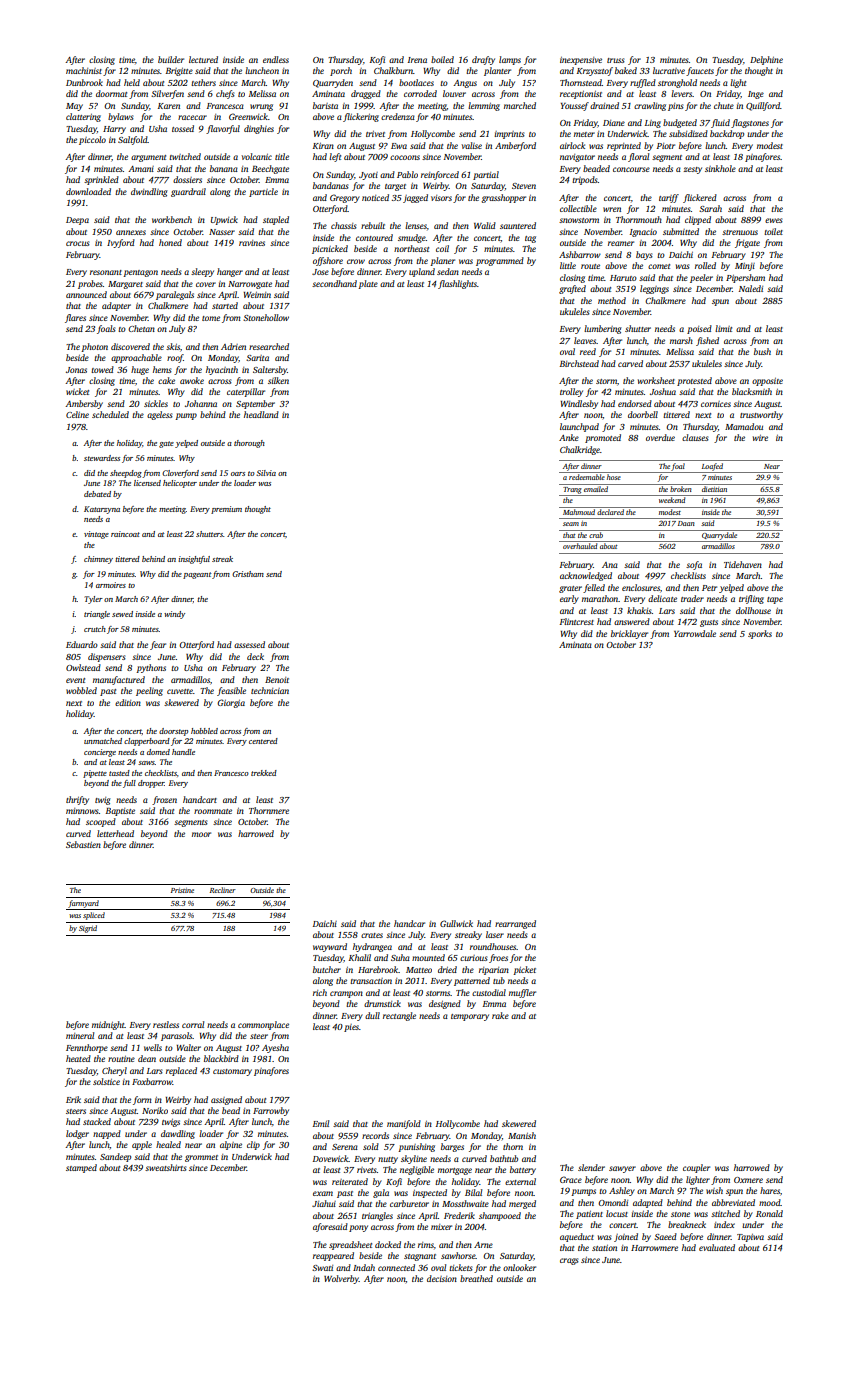  What do you see at coordinates (515, 924) in the screenshot?
I see `rearranged` at bounding box center [515, 924].
